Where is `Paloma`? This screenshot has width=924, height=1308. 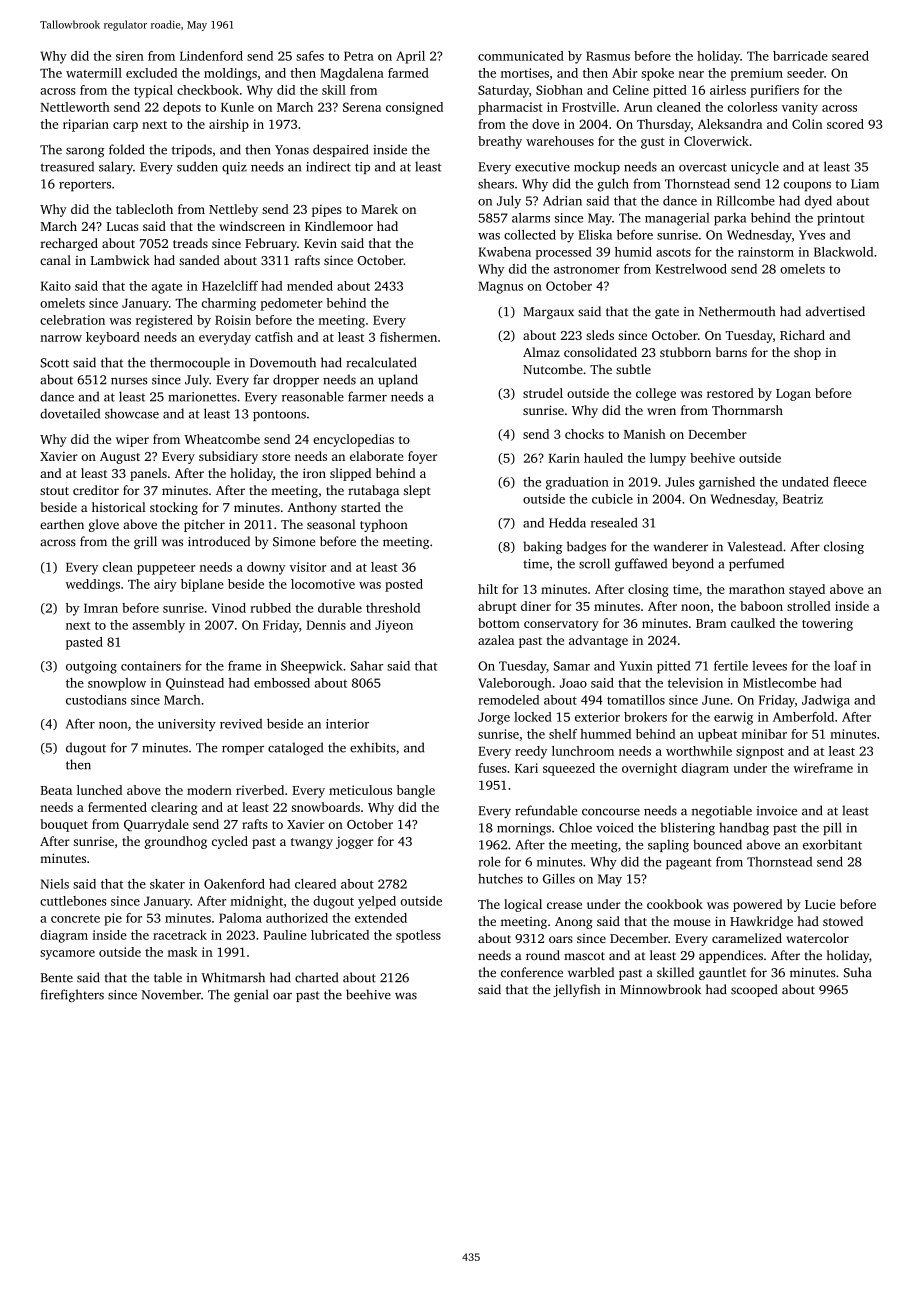
Paloma is located at coordinates (240, 918).
